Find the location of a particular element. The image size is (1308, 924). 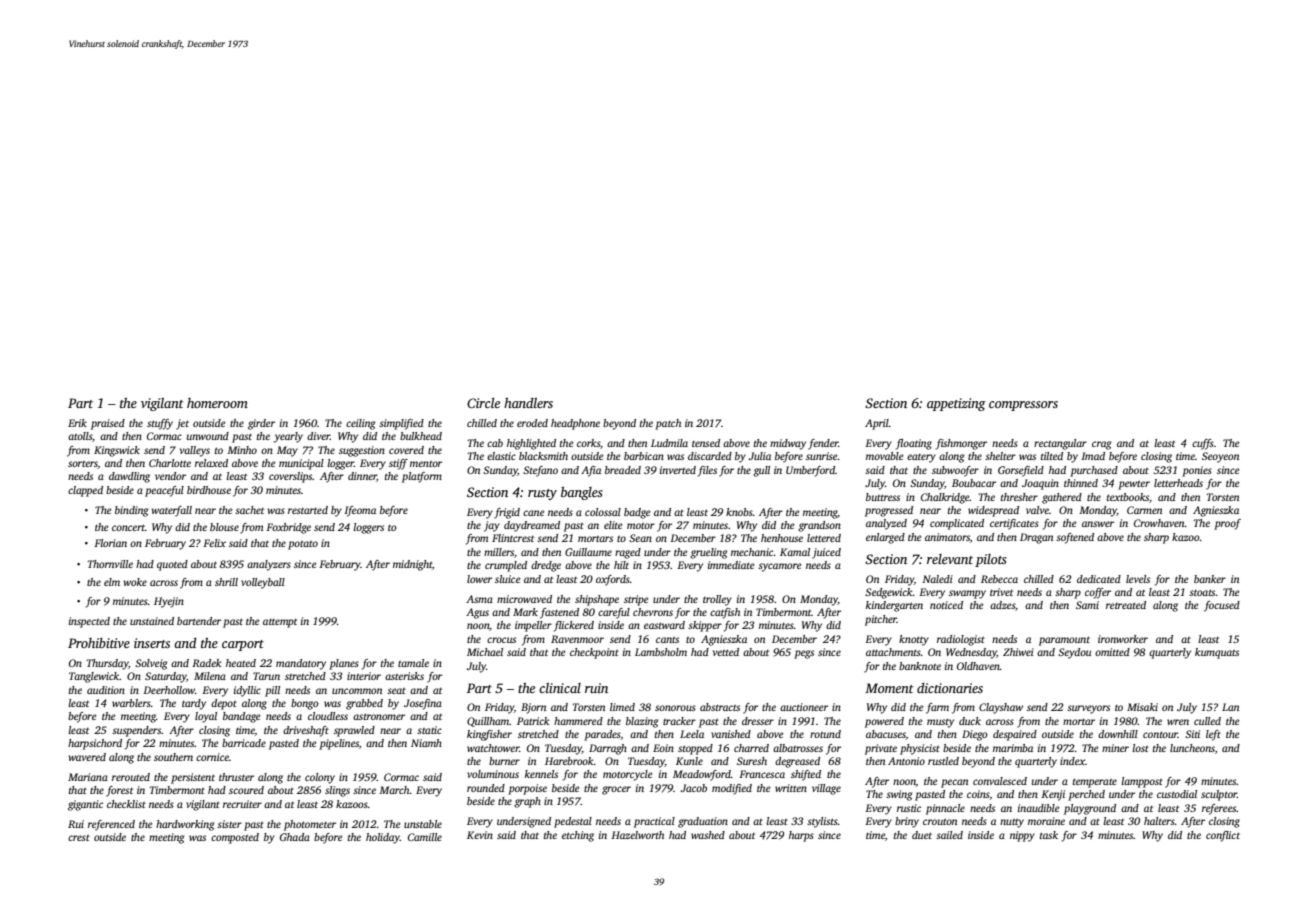

slings is located at coordinates (337, 791).
